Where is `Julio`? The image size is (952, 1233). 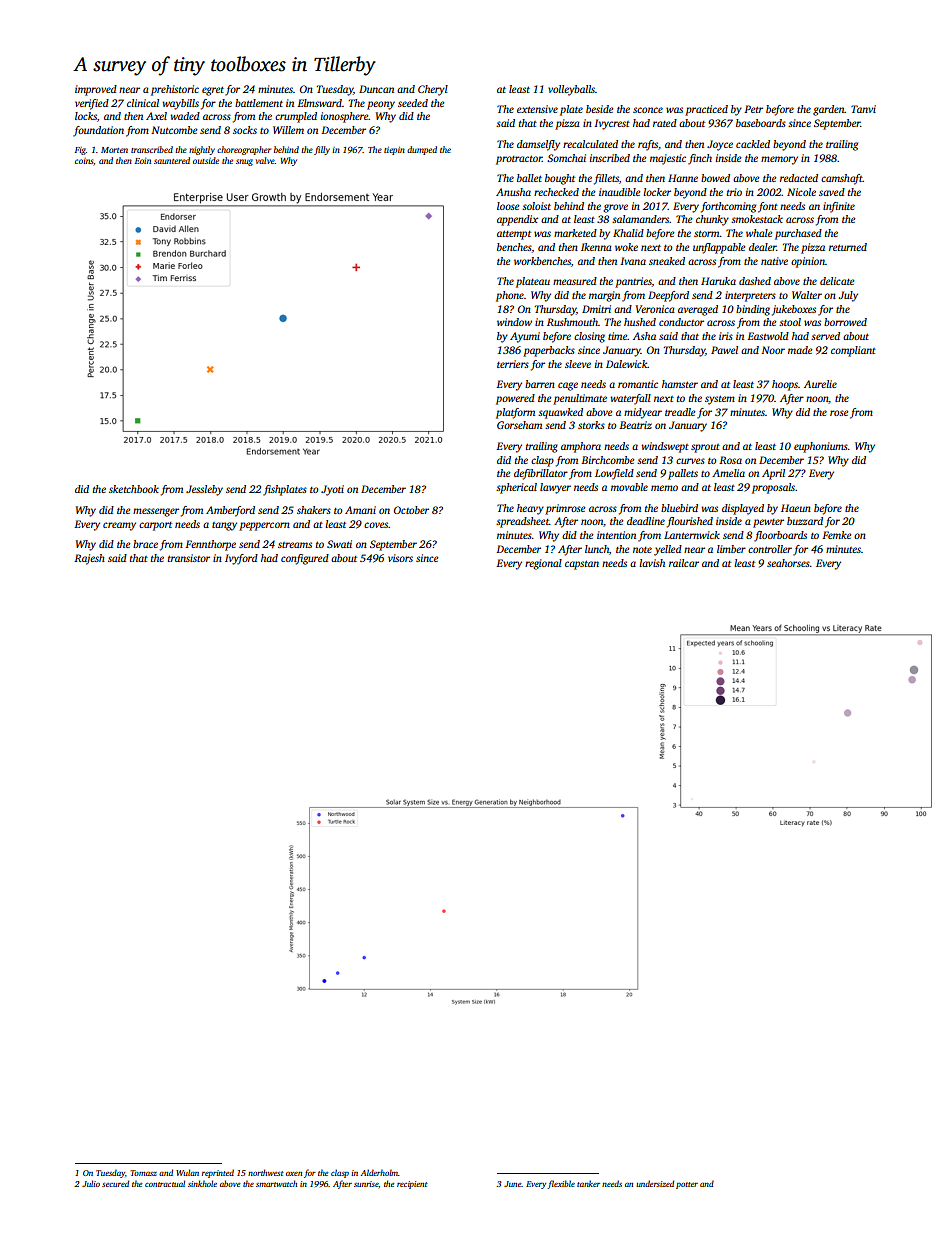 Julio is located at coordinates (91, 1183).
